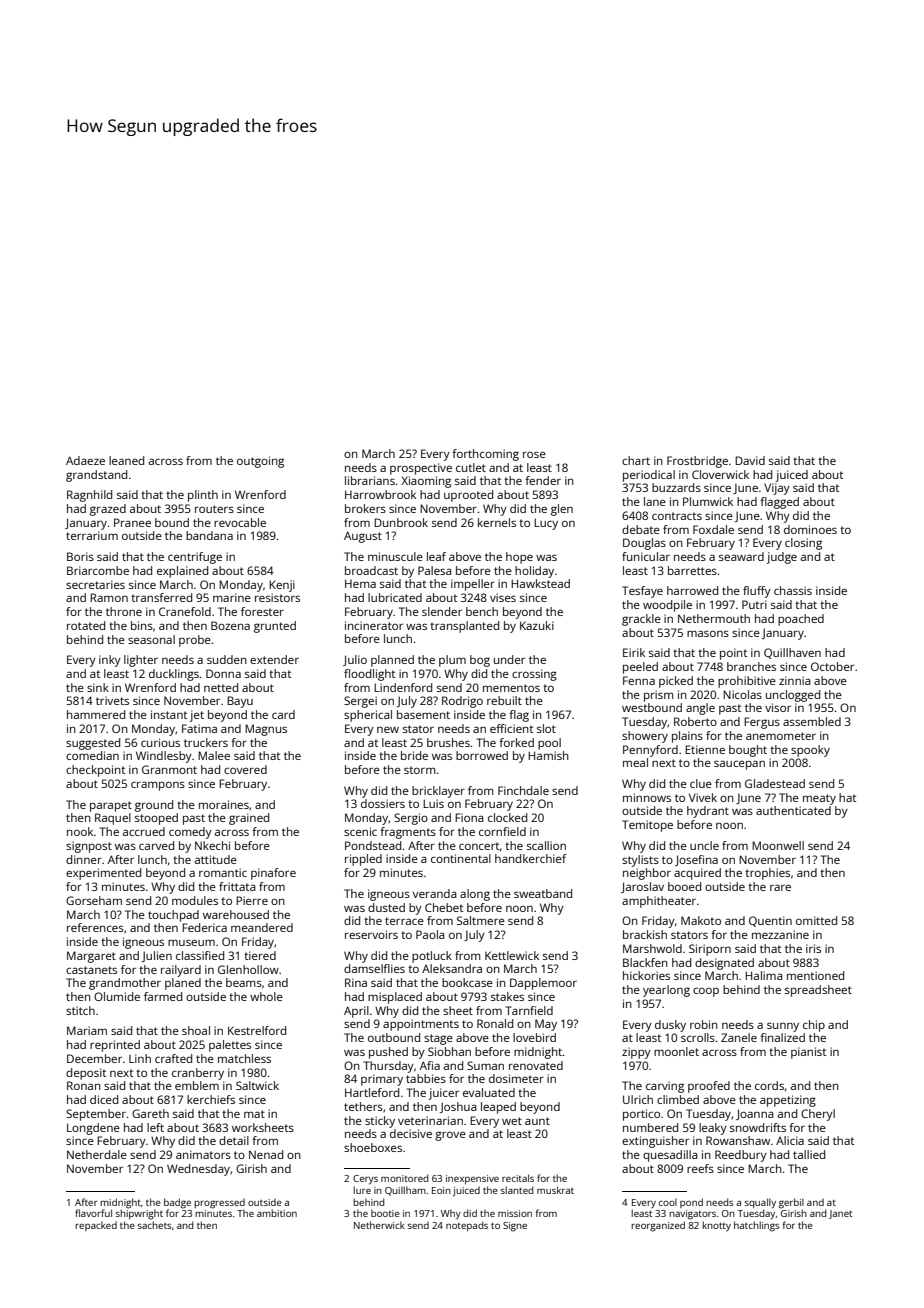  I want to click on kernels, so click(497, 522).
